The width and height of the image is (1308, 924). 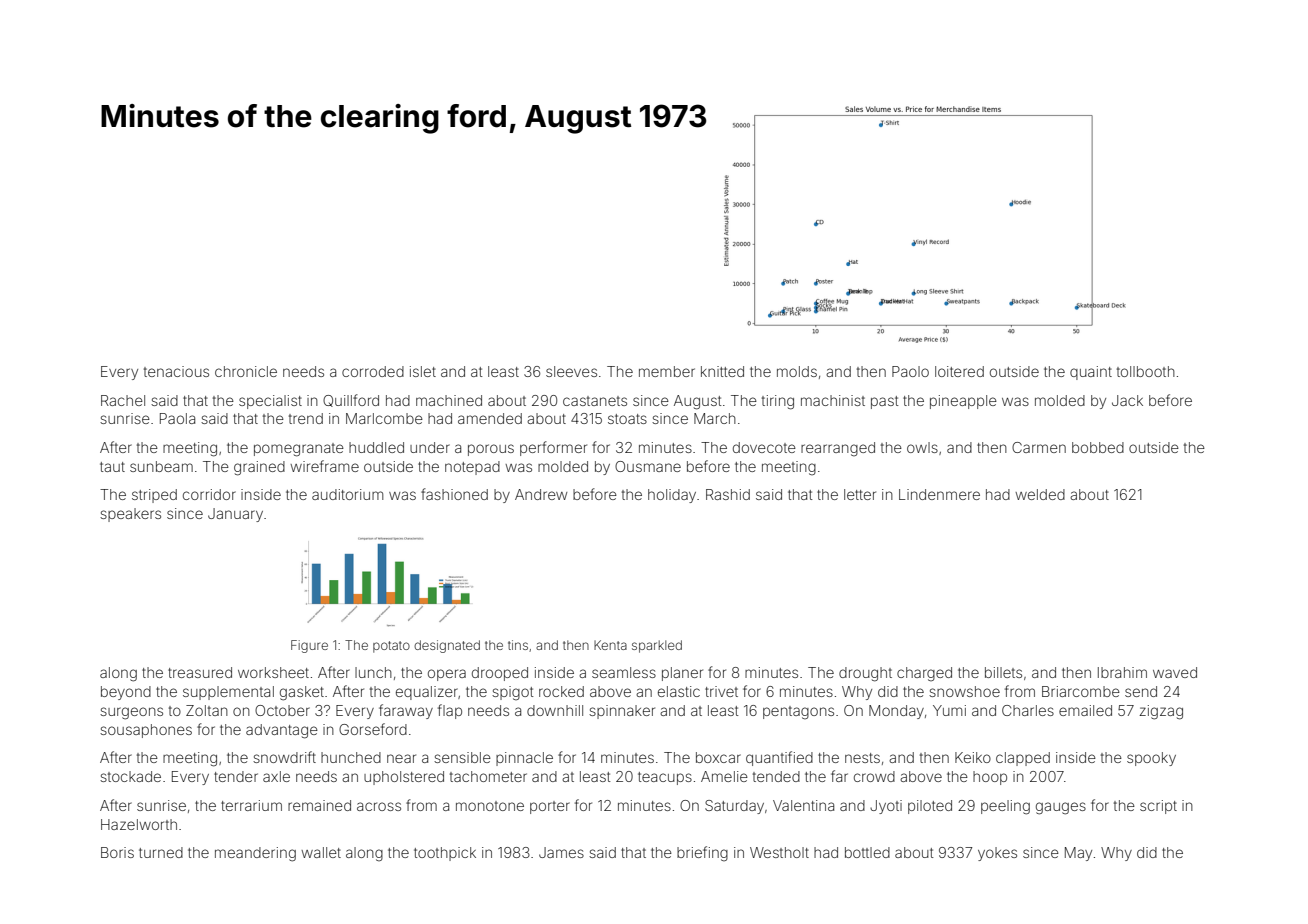 What do you see at coordinates (667, 371) in the image?
I see `member` at bounding box center [667, 371].
